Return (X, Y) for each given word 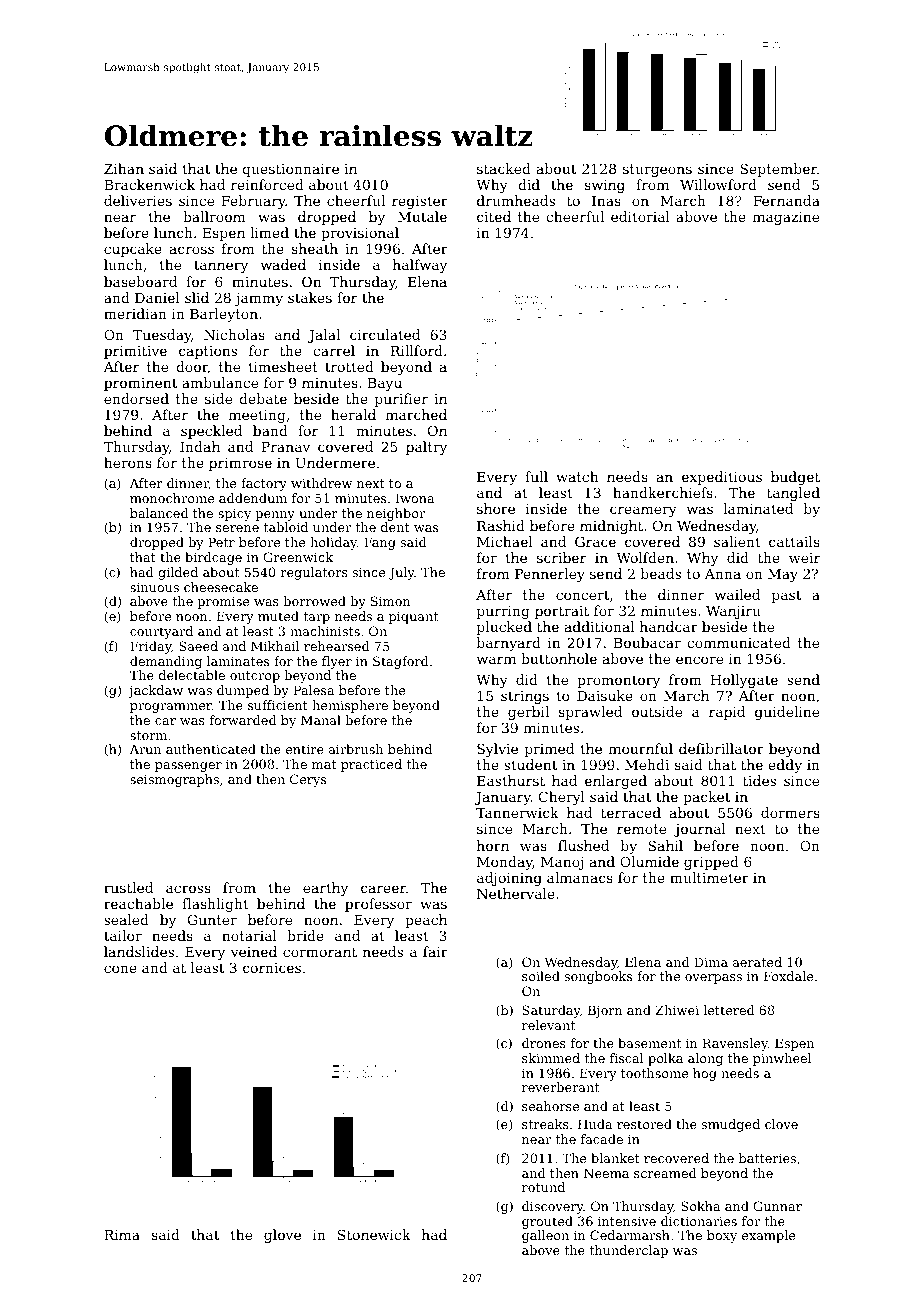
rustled (128, 887)
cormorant (320, 952)
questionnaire (290, 170)
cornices (272, 968)
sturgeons (657, 170)
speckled (211, 432)
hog (705, 1074)
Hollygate (744, 681)
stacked (504, 168)
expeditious (722, 478)
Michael (505, 541)
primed (549, 750)
